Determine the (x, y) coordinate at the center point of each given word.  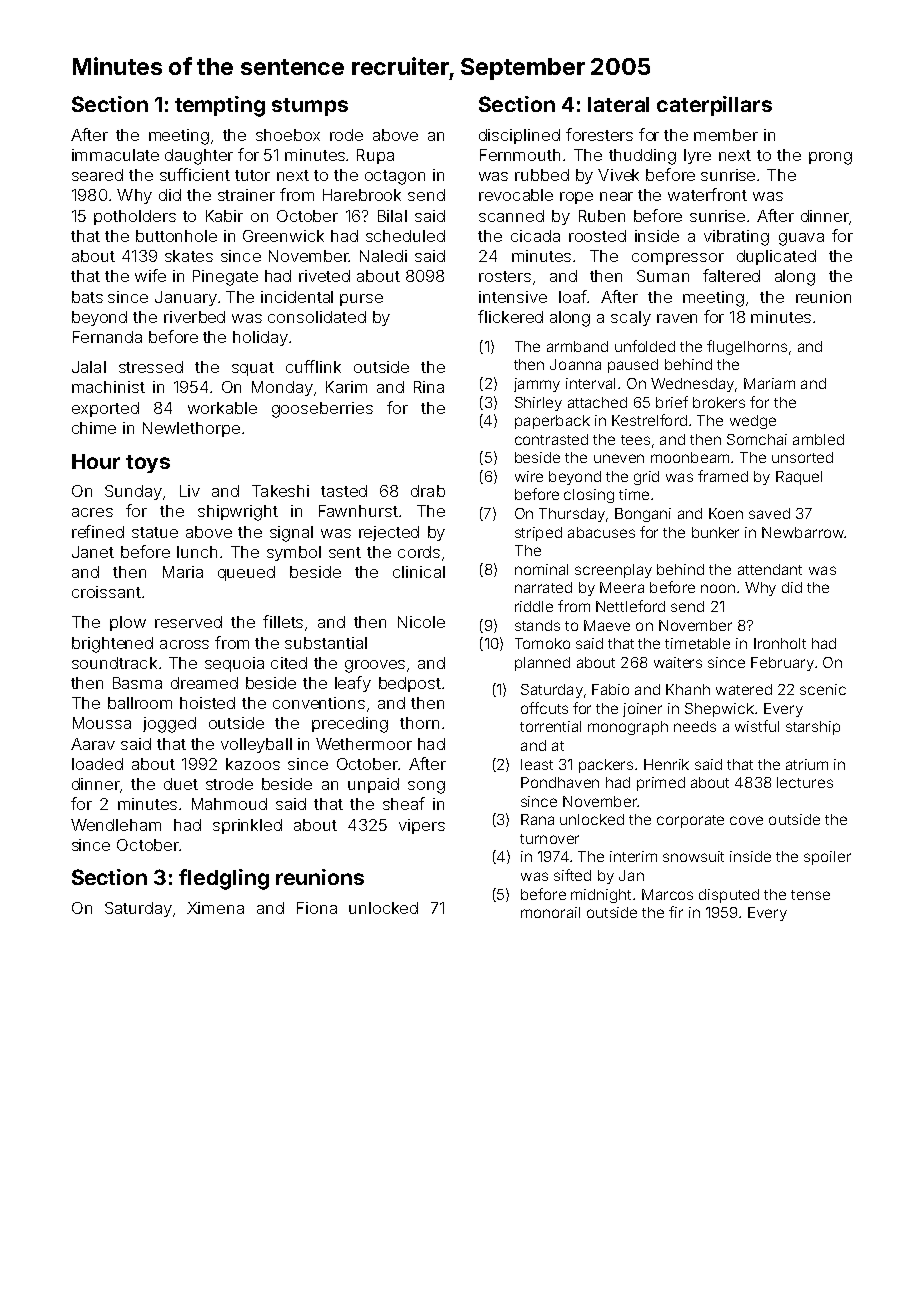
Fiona (317, 908)
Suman (663, 276)
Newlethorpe (191, 429)
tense (810, 895)
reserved (188, 622)
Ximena (215, 908)
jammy (537, 385)
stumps (310, 107)
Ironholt (780, 643)
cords (419, 552)
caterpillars (714, 106)
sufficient (195, 174)
